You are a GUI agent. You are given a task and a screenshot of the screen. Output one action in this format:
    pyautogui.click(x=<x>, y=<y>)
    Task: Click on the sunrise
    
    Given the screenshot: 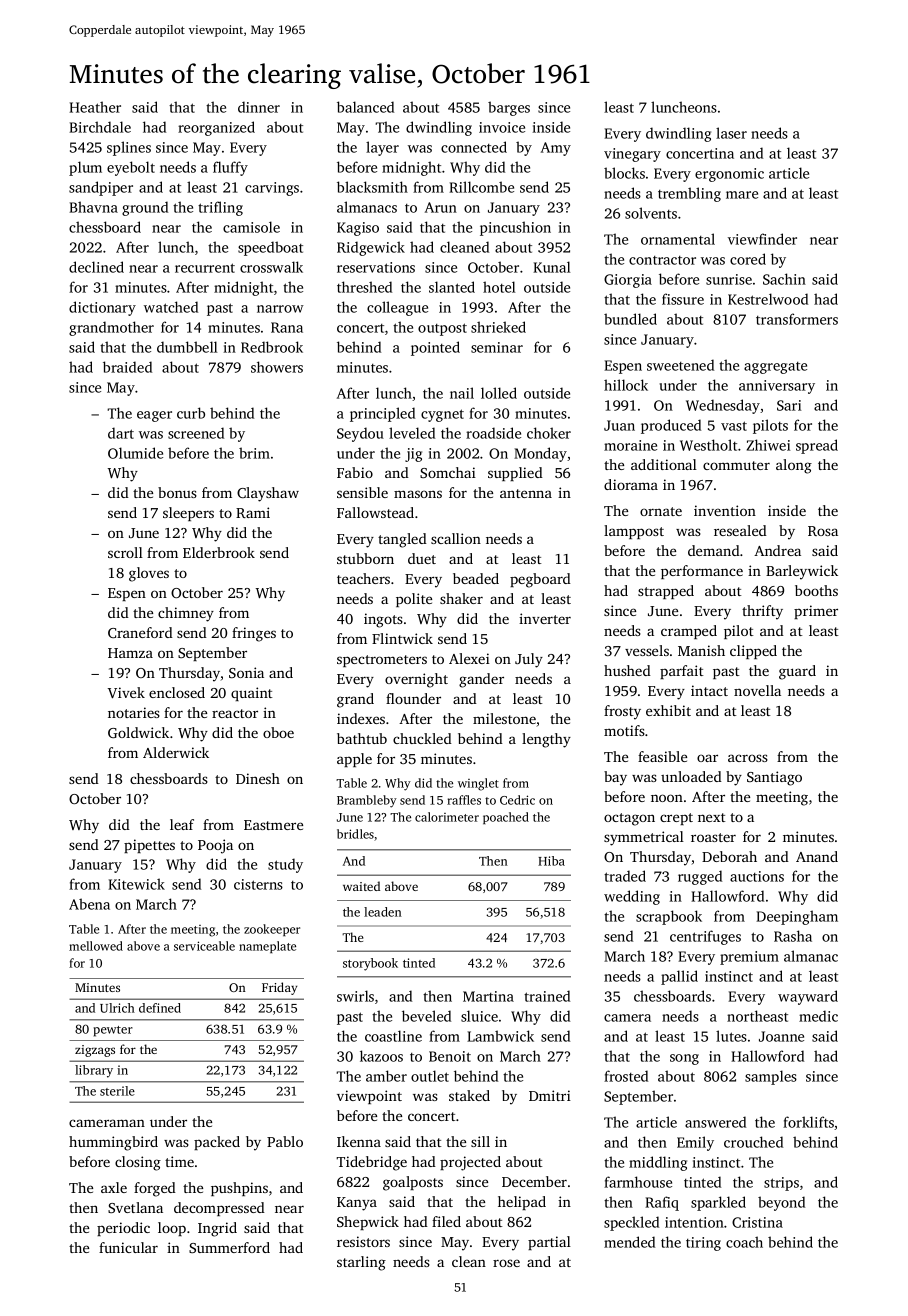 What is the action you would take?
    pyautogui.click(x=729, y=279)
